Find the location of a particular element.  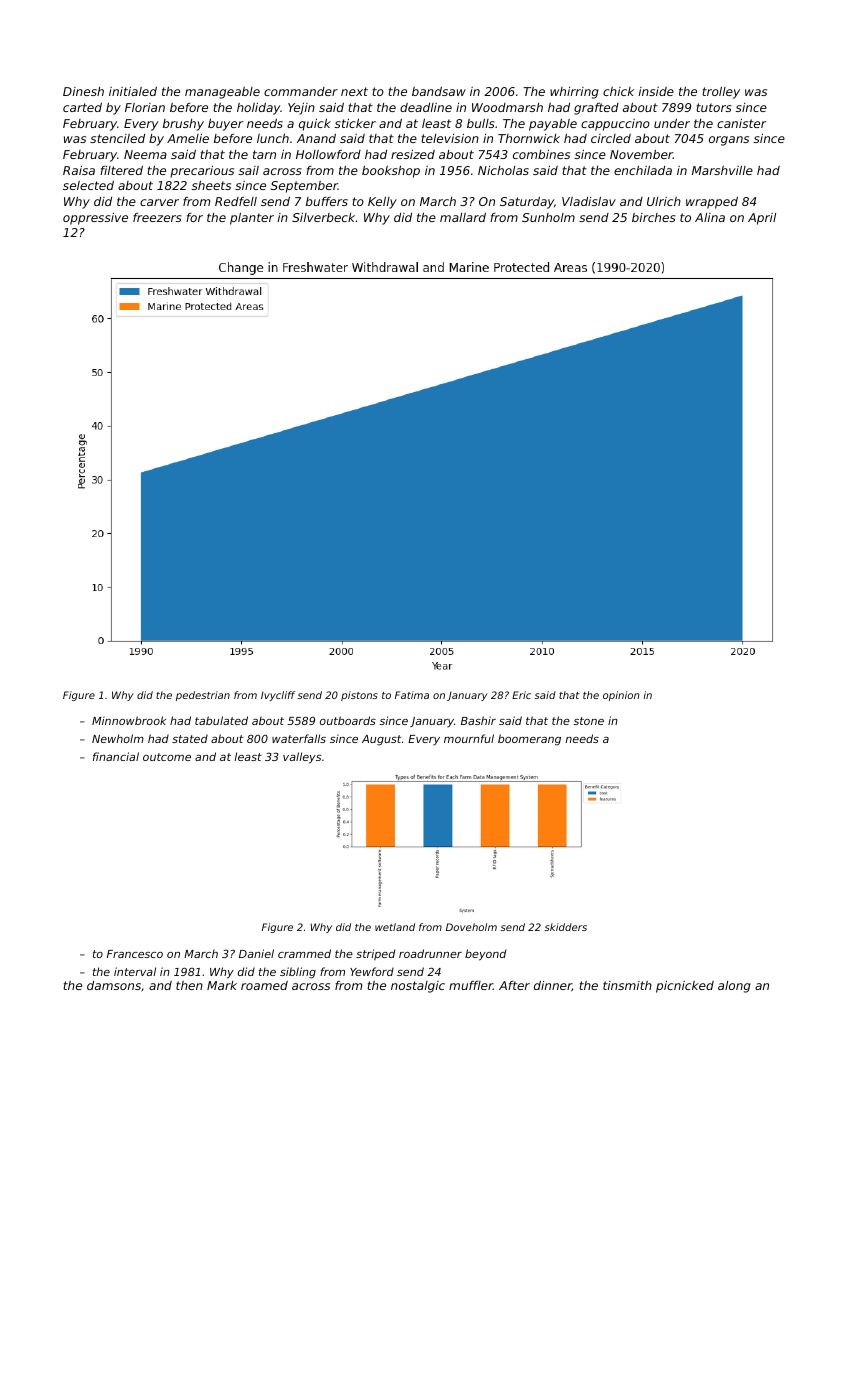

Doveholm is located at coordinates (471, 927).
